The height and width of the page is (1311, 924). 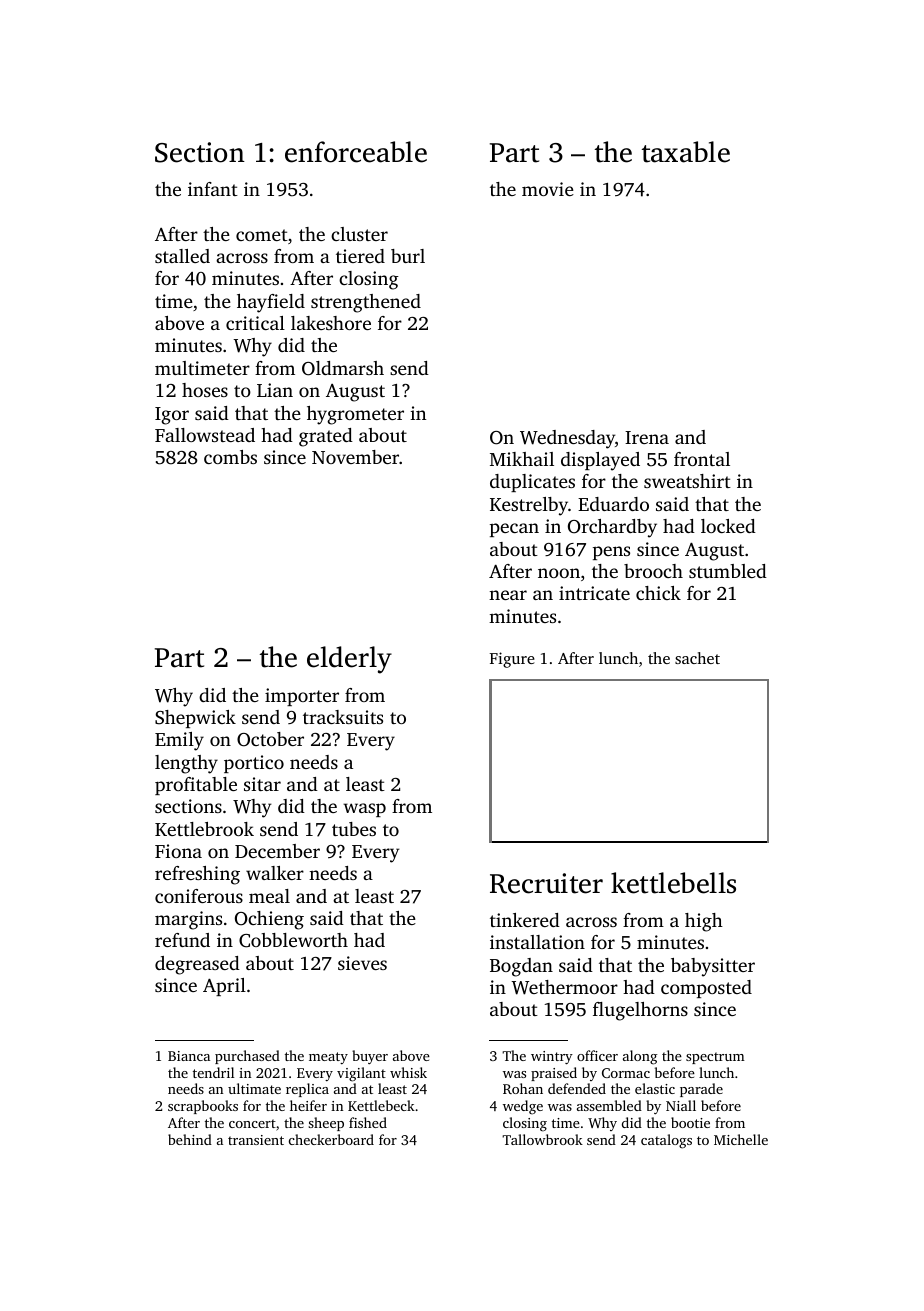 What do you see at coordinates (256, 1140) in the page?
I see `transient` at bounding box center [256, 1140].
